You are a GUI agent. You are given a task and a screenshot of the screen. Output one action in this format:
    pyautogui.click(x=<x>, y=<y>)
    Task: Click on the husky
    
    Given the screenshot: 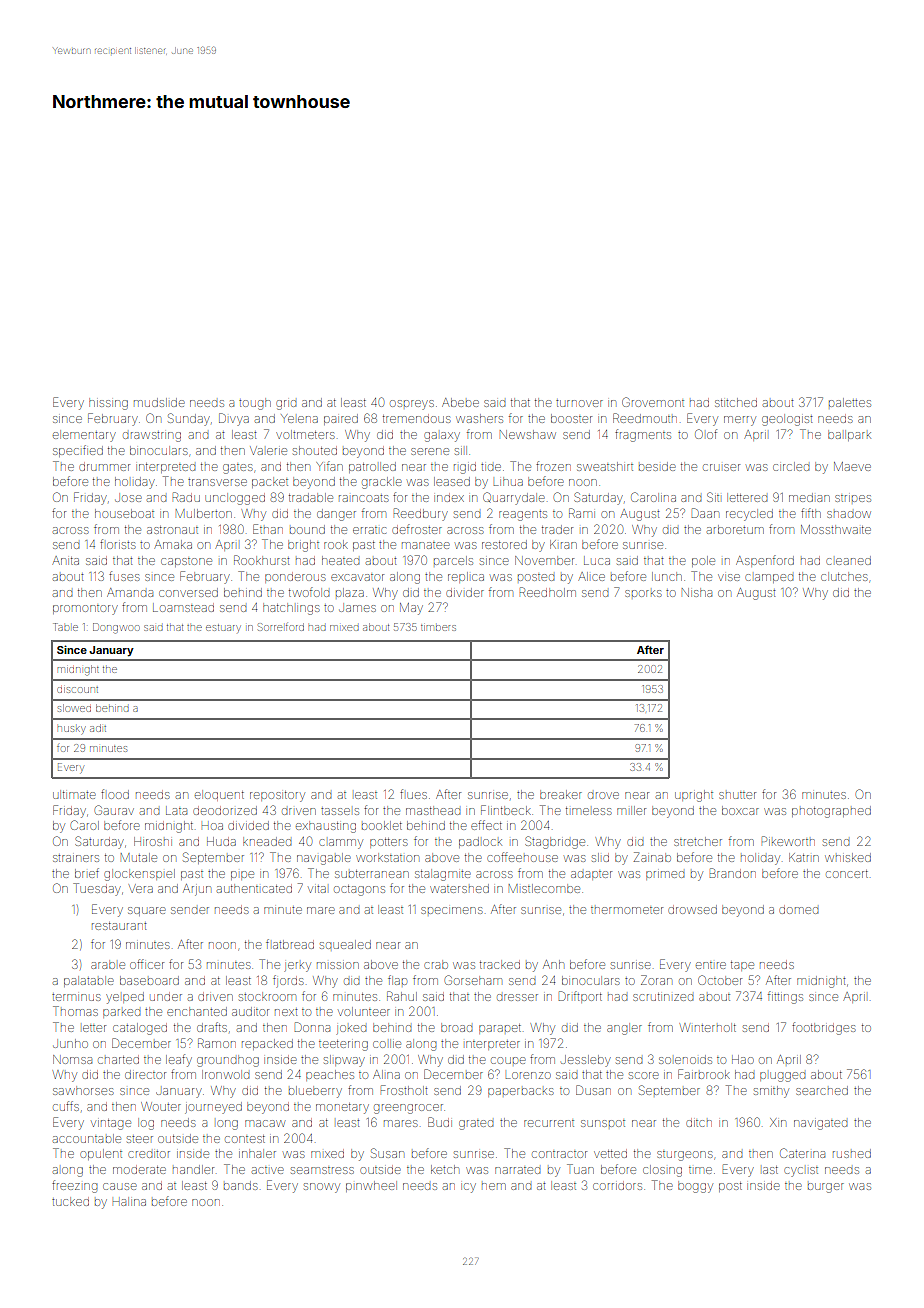 What is the action you would take?
    pyautogui.click(x=72, y=730)
